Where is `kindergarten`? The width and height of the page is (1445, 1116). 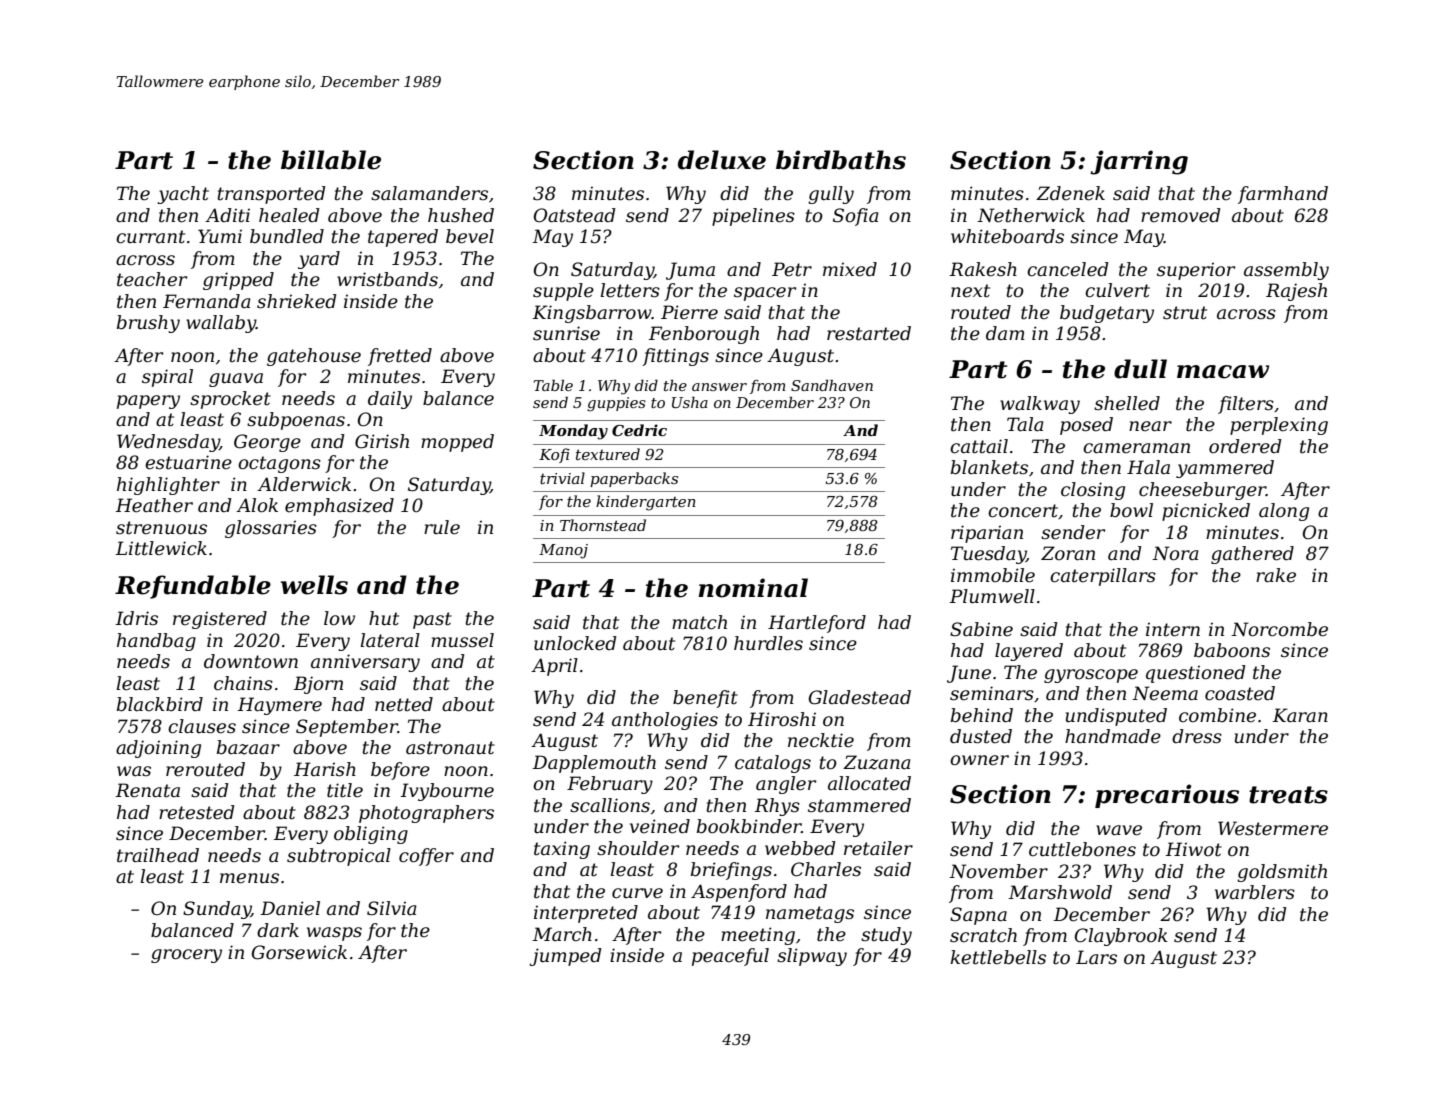
kindergarten is located at coordinates (646, 503).
